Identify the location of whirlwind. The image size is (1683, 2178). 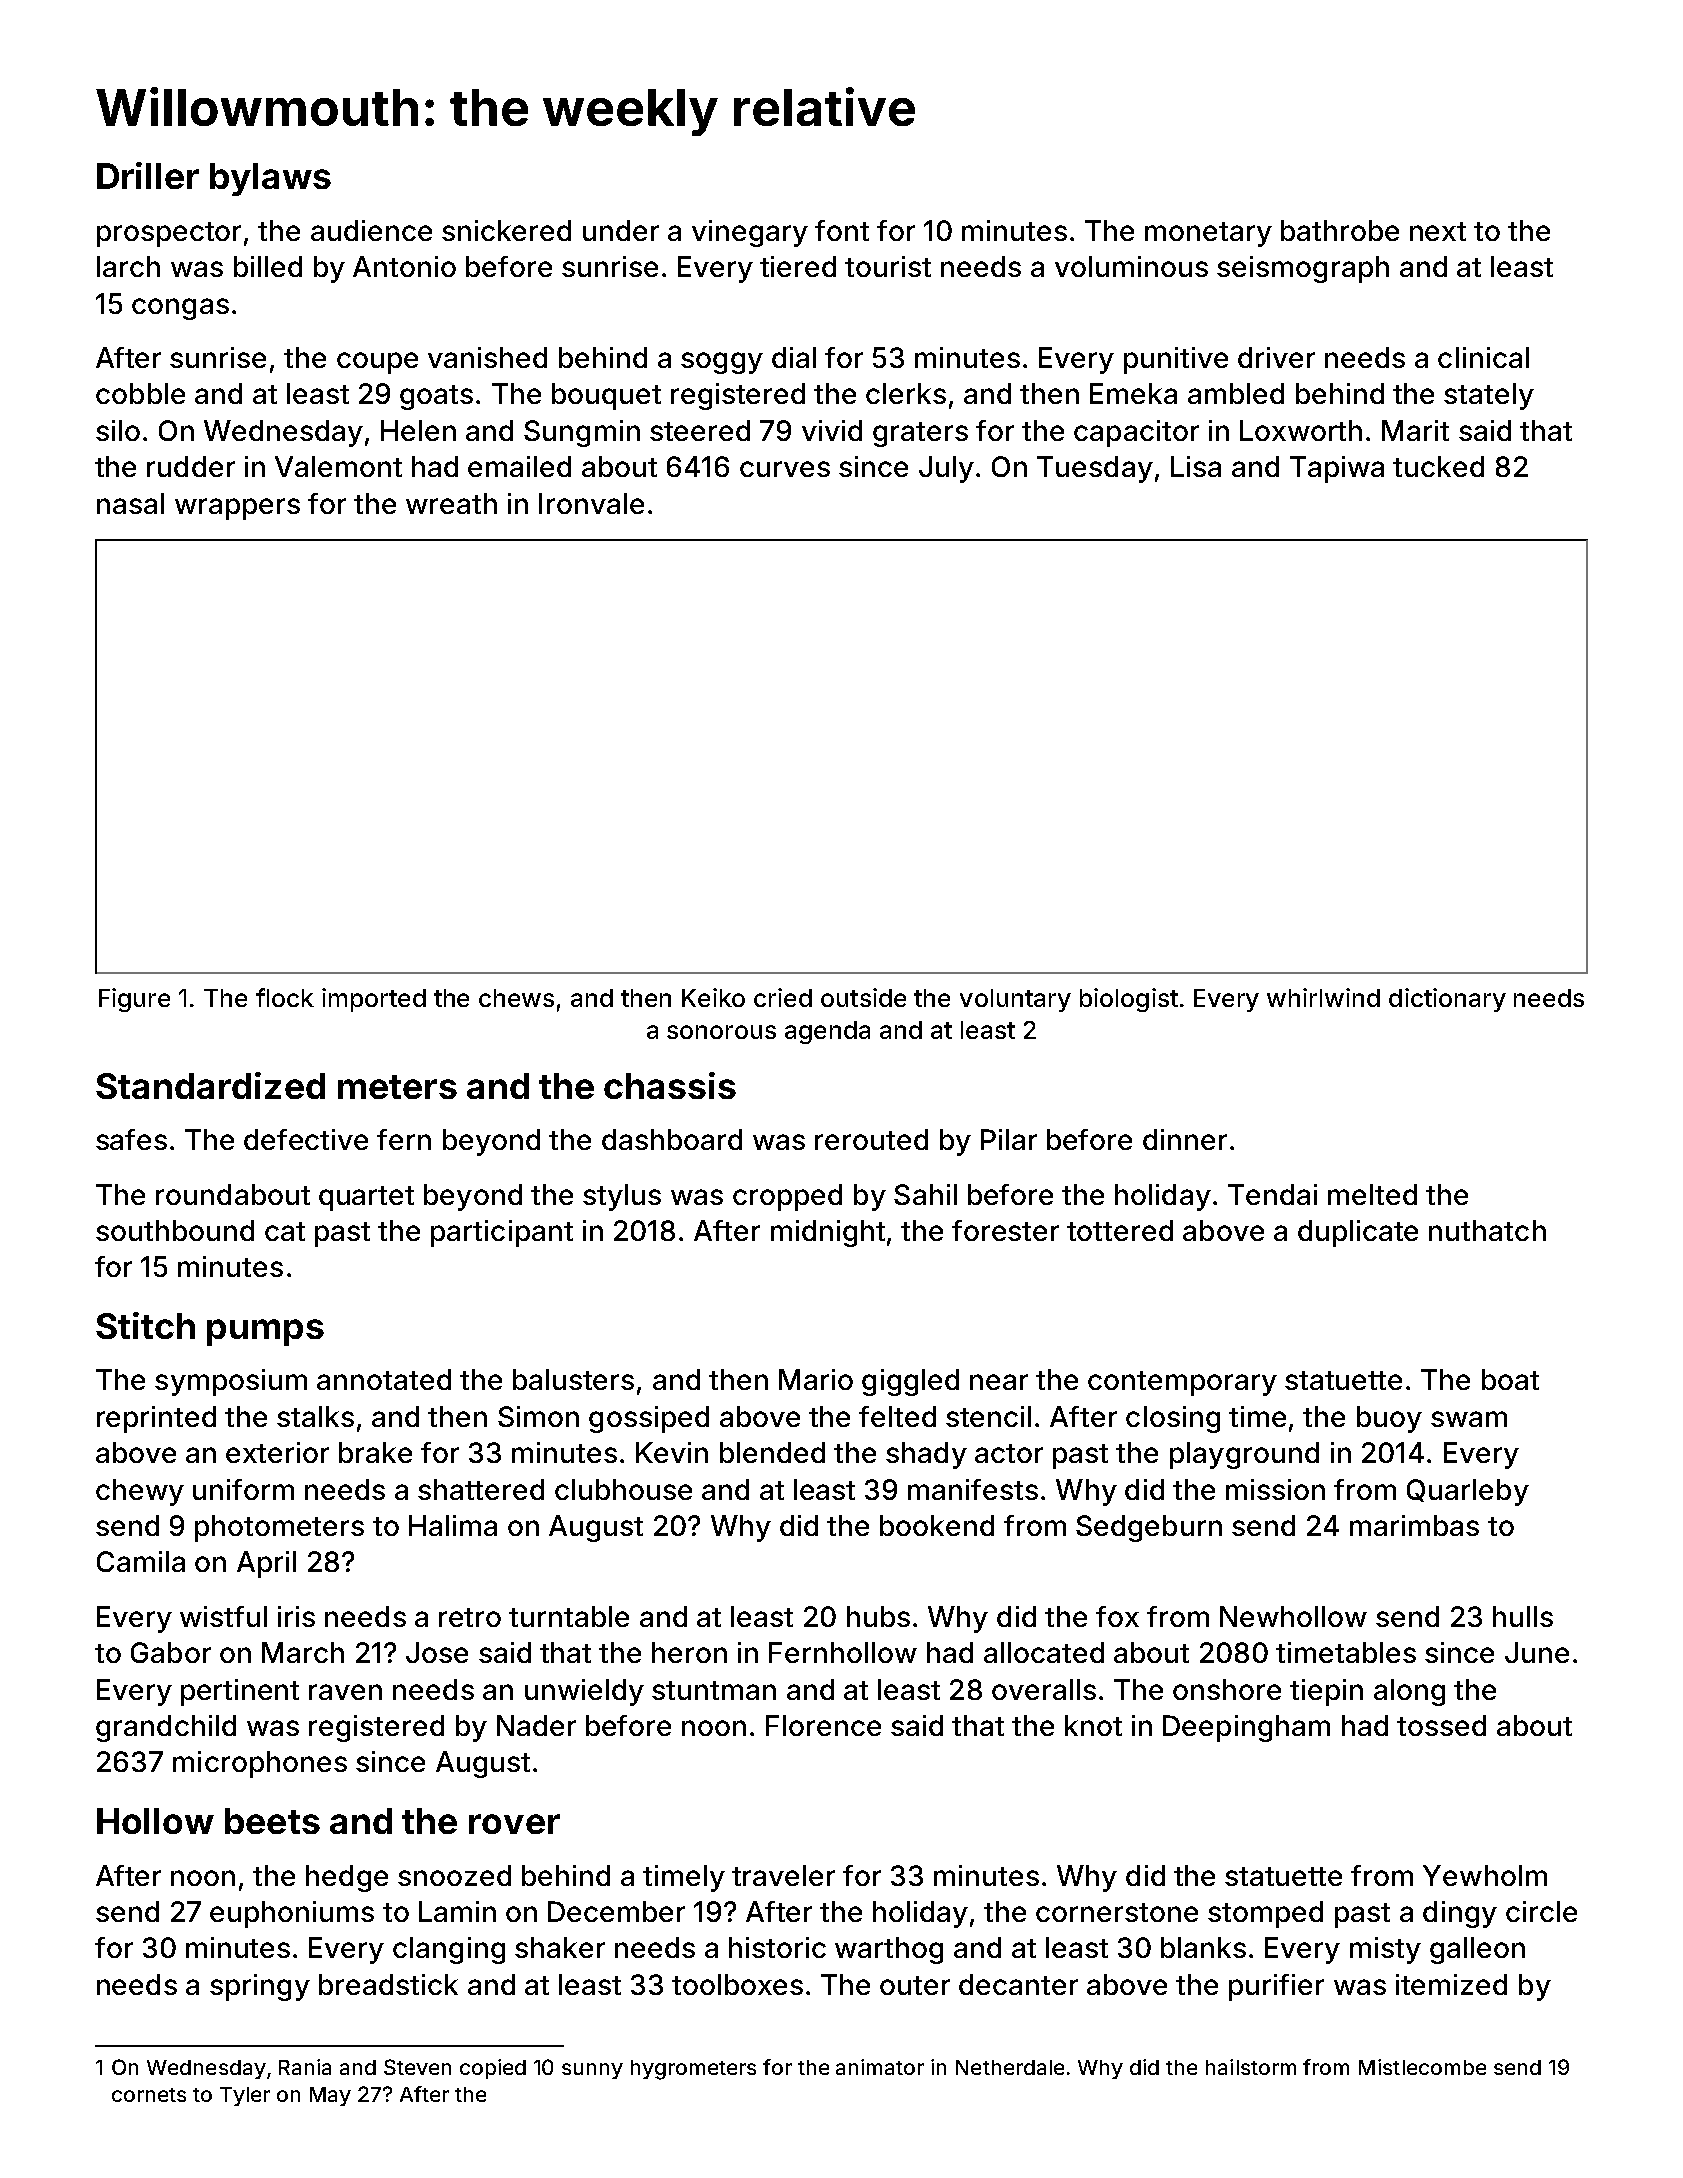
(1323, 997).
